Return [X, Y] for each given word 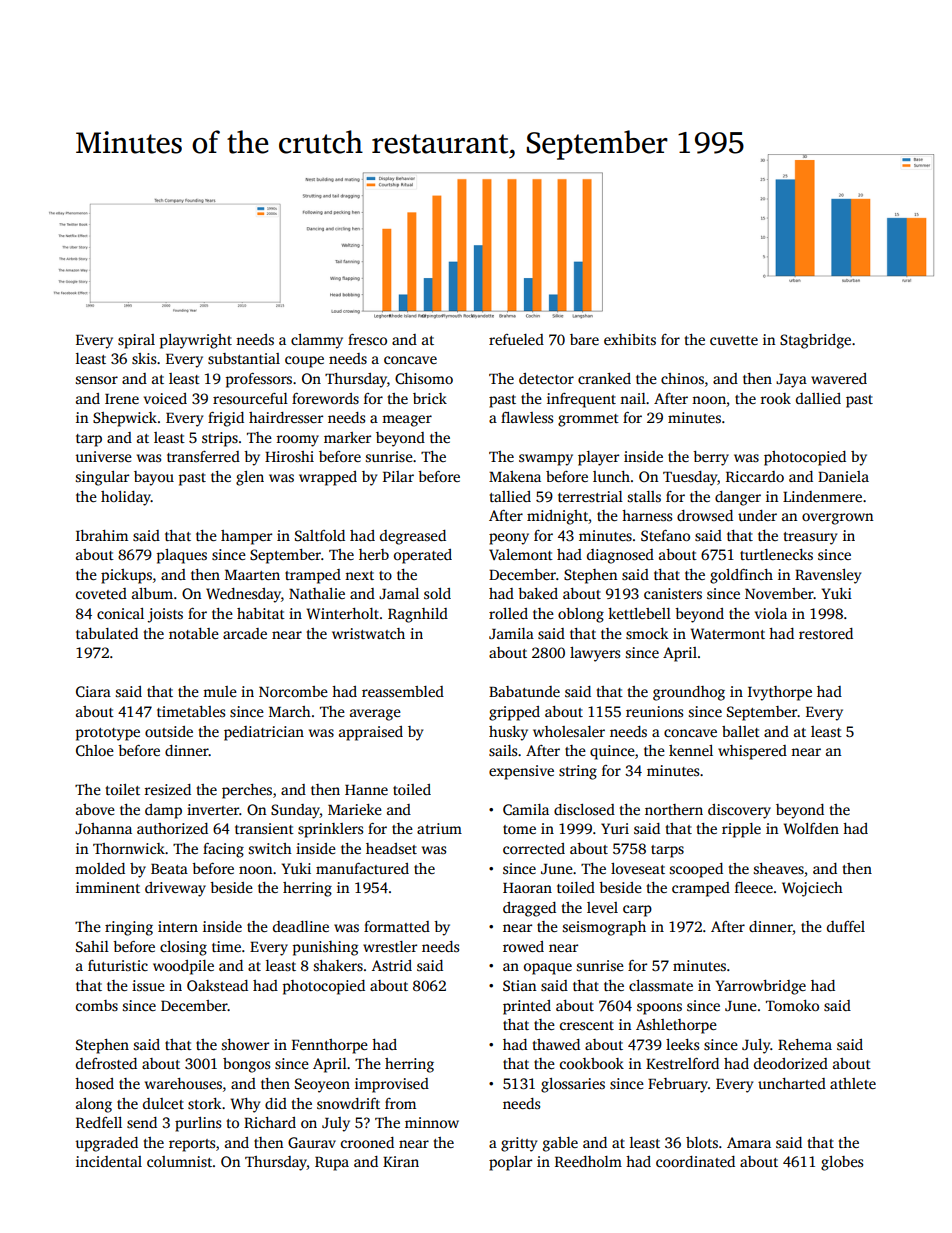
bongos [246, 1065]
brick [430, 398]
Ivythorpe [780, 693]
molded [100, 868]
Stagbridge [815, 341]
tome [519, 829]
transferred [203, 456]
